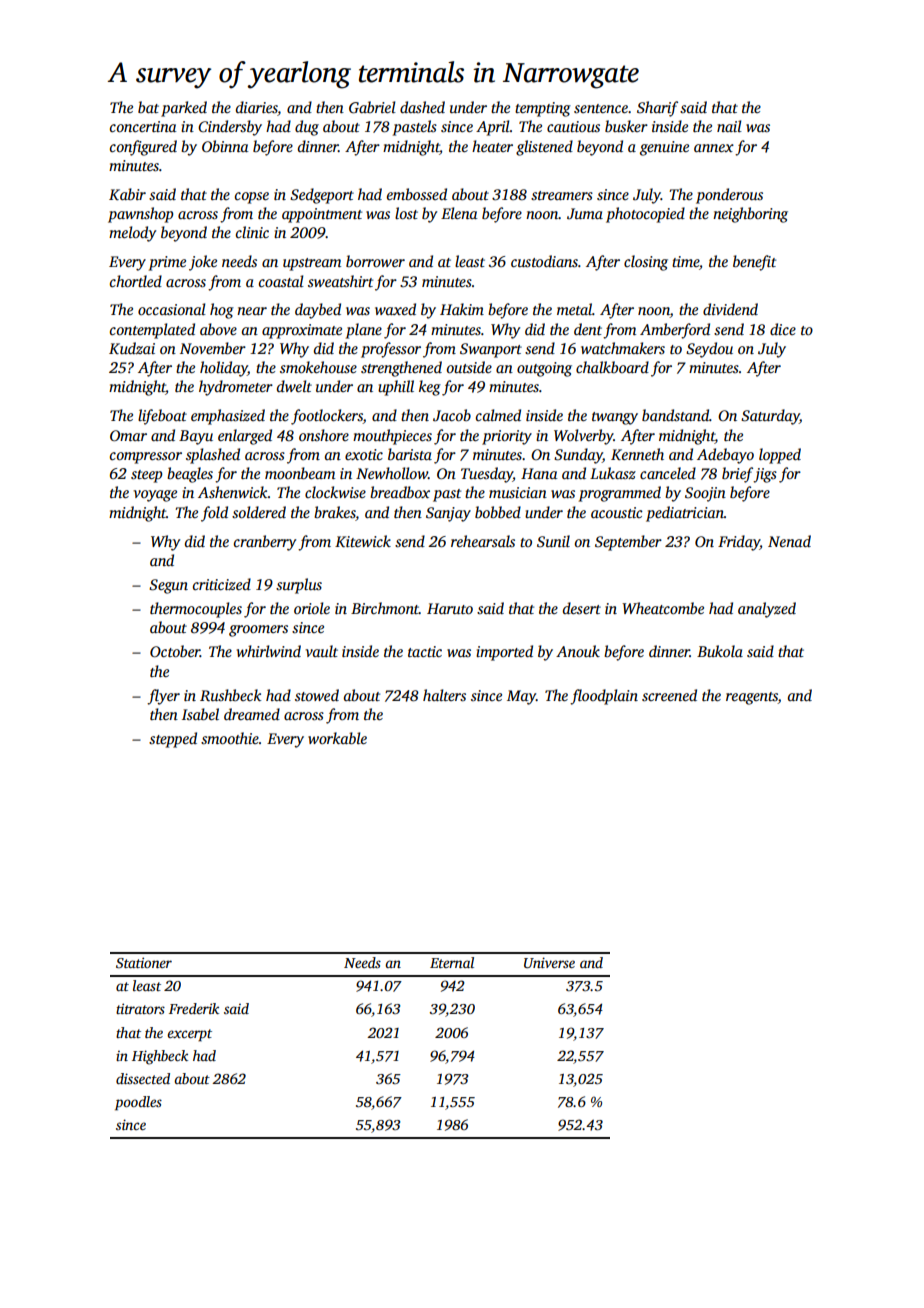  Describe the element at coordinates (657, 109) in the screenshot. I see `Sharif` at that location.
